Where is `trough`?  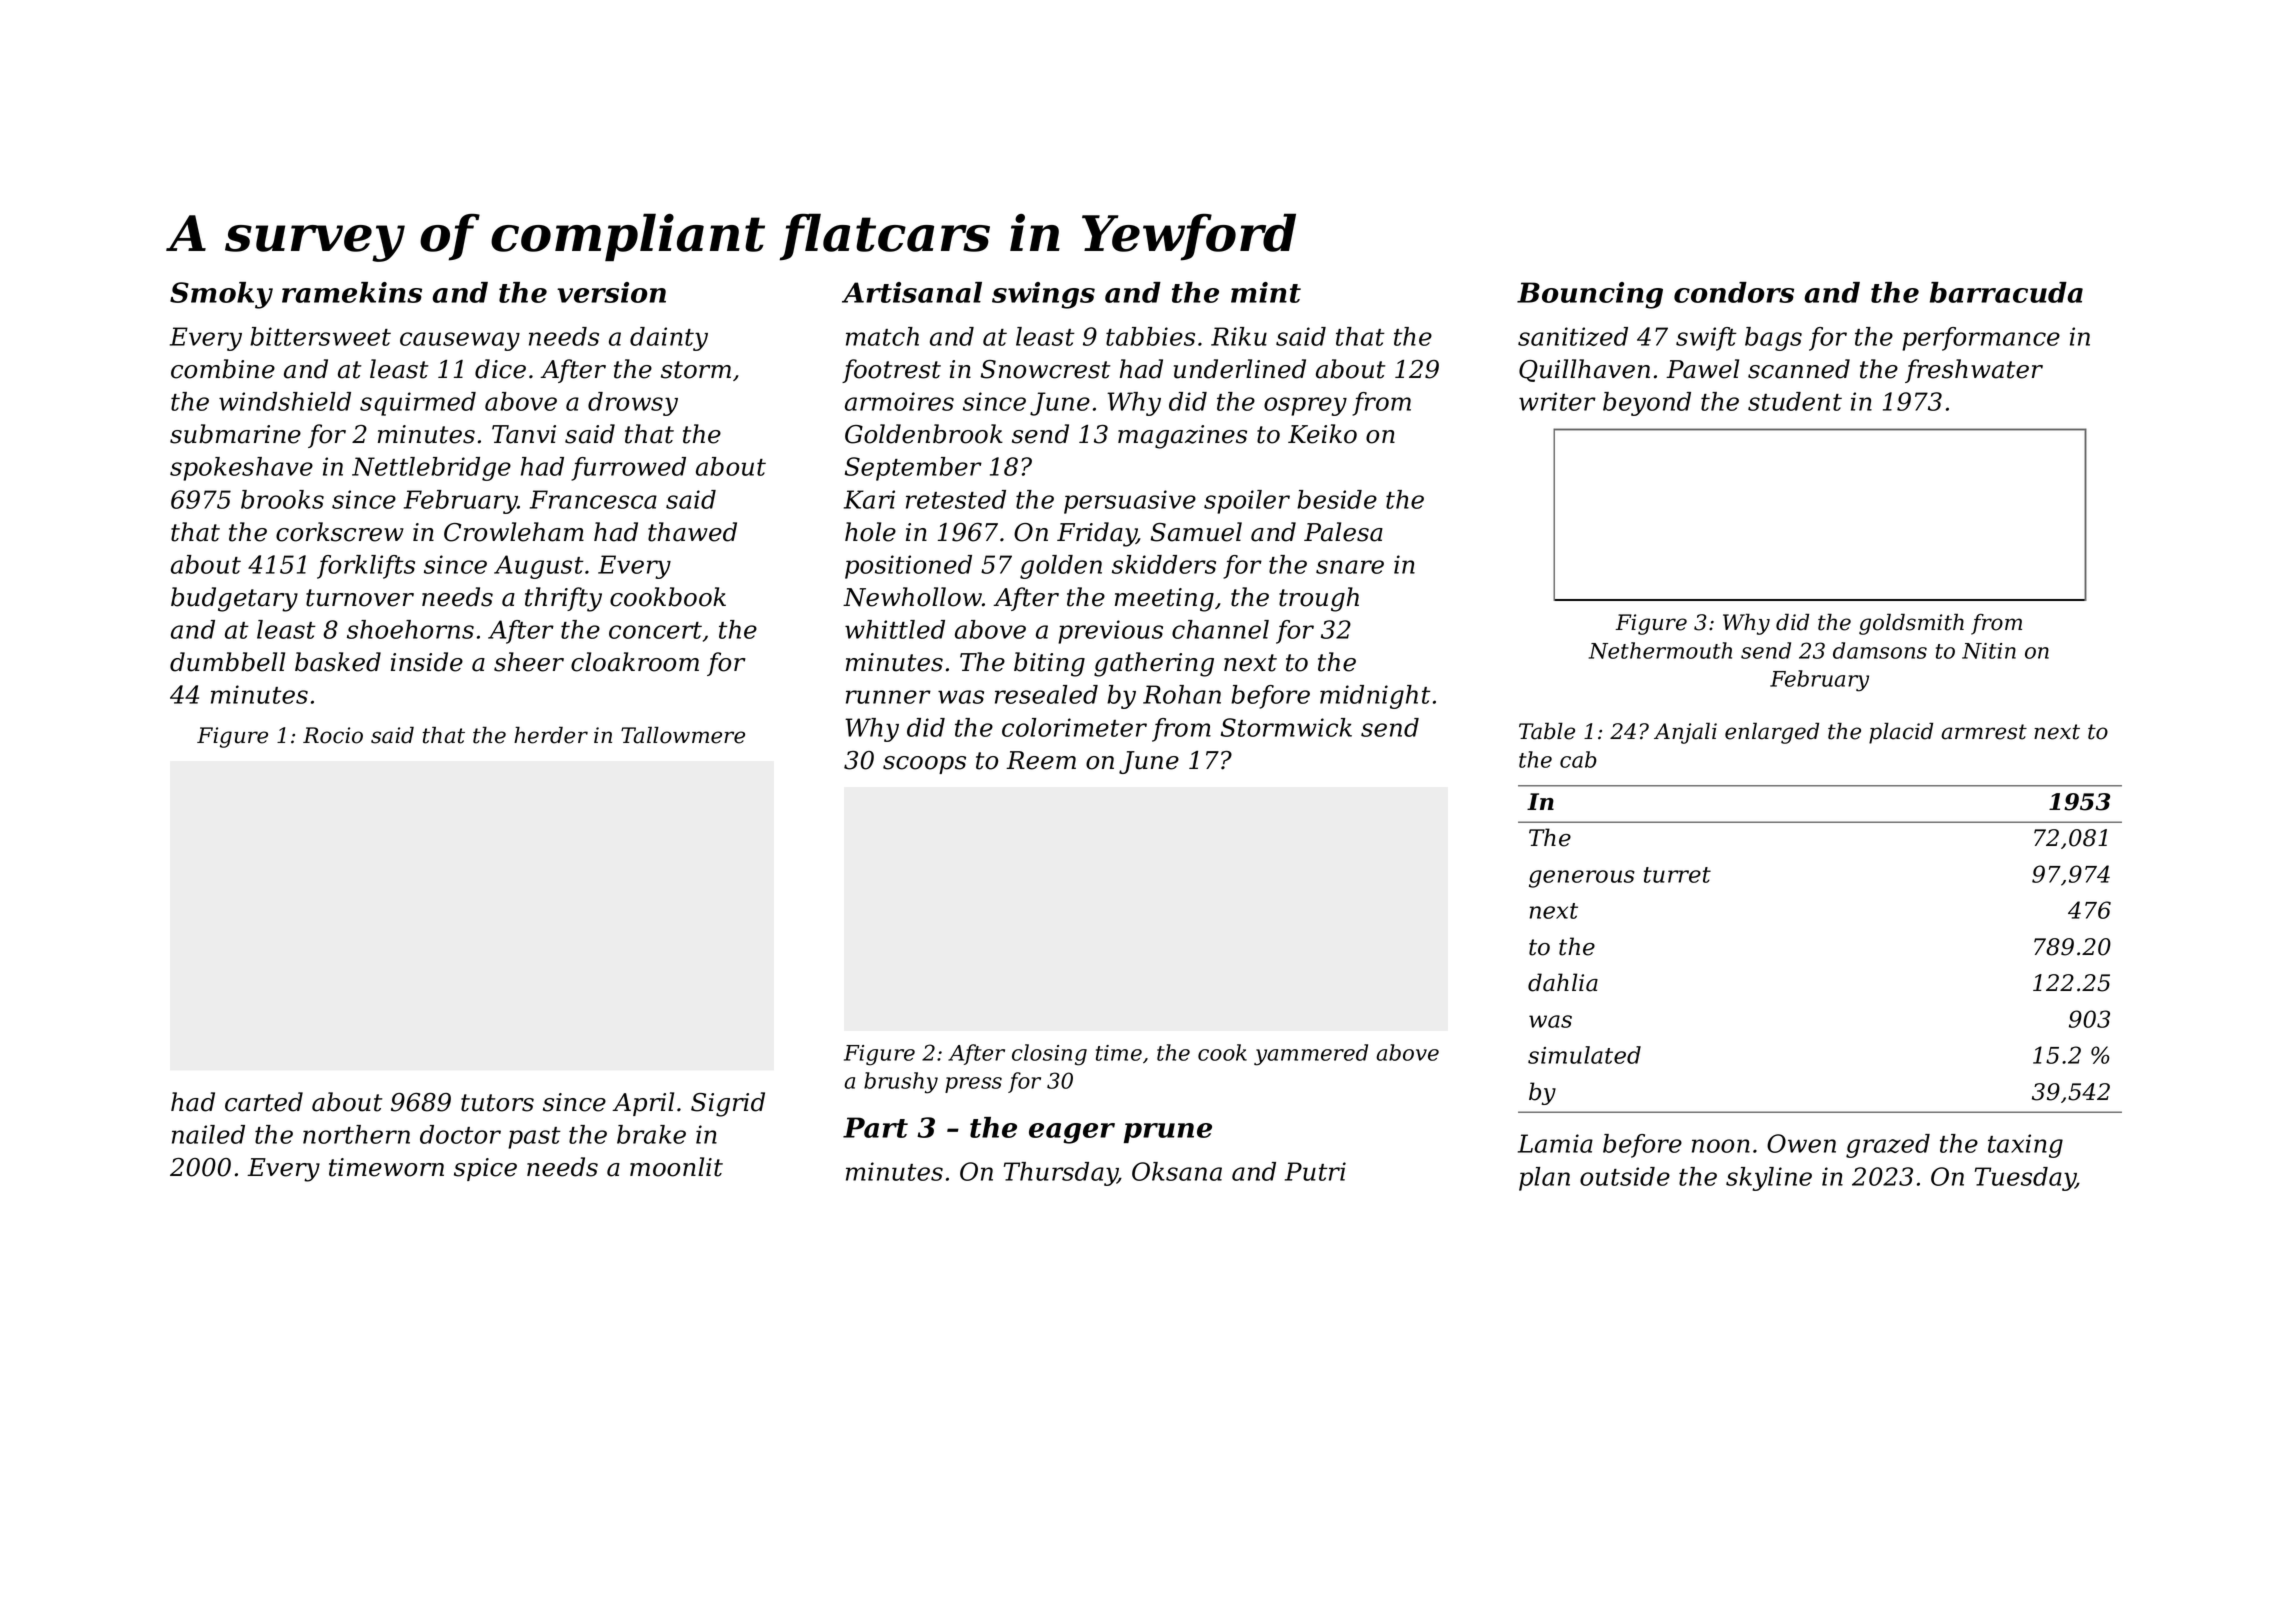
trough is located at coordinates (1319, 599).
